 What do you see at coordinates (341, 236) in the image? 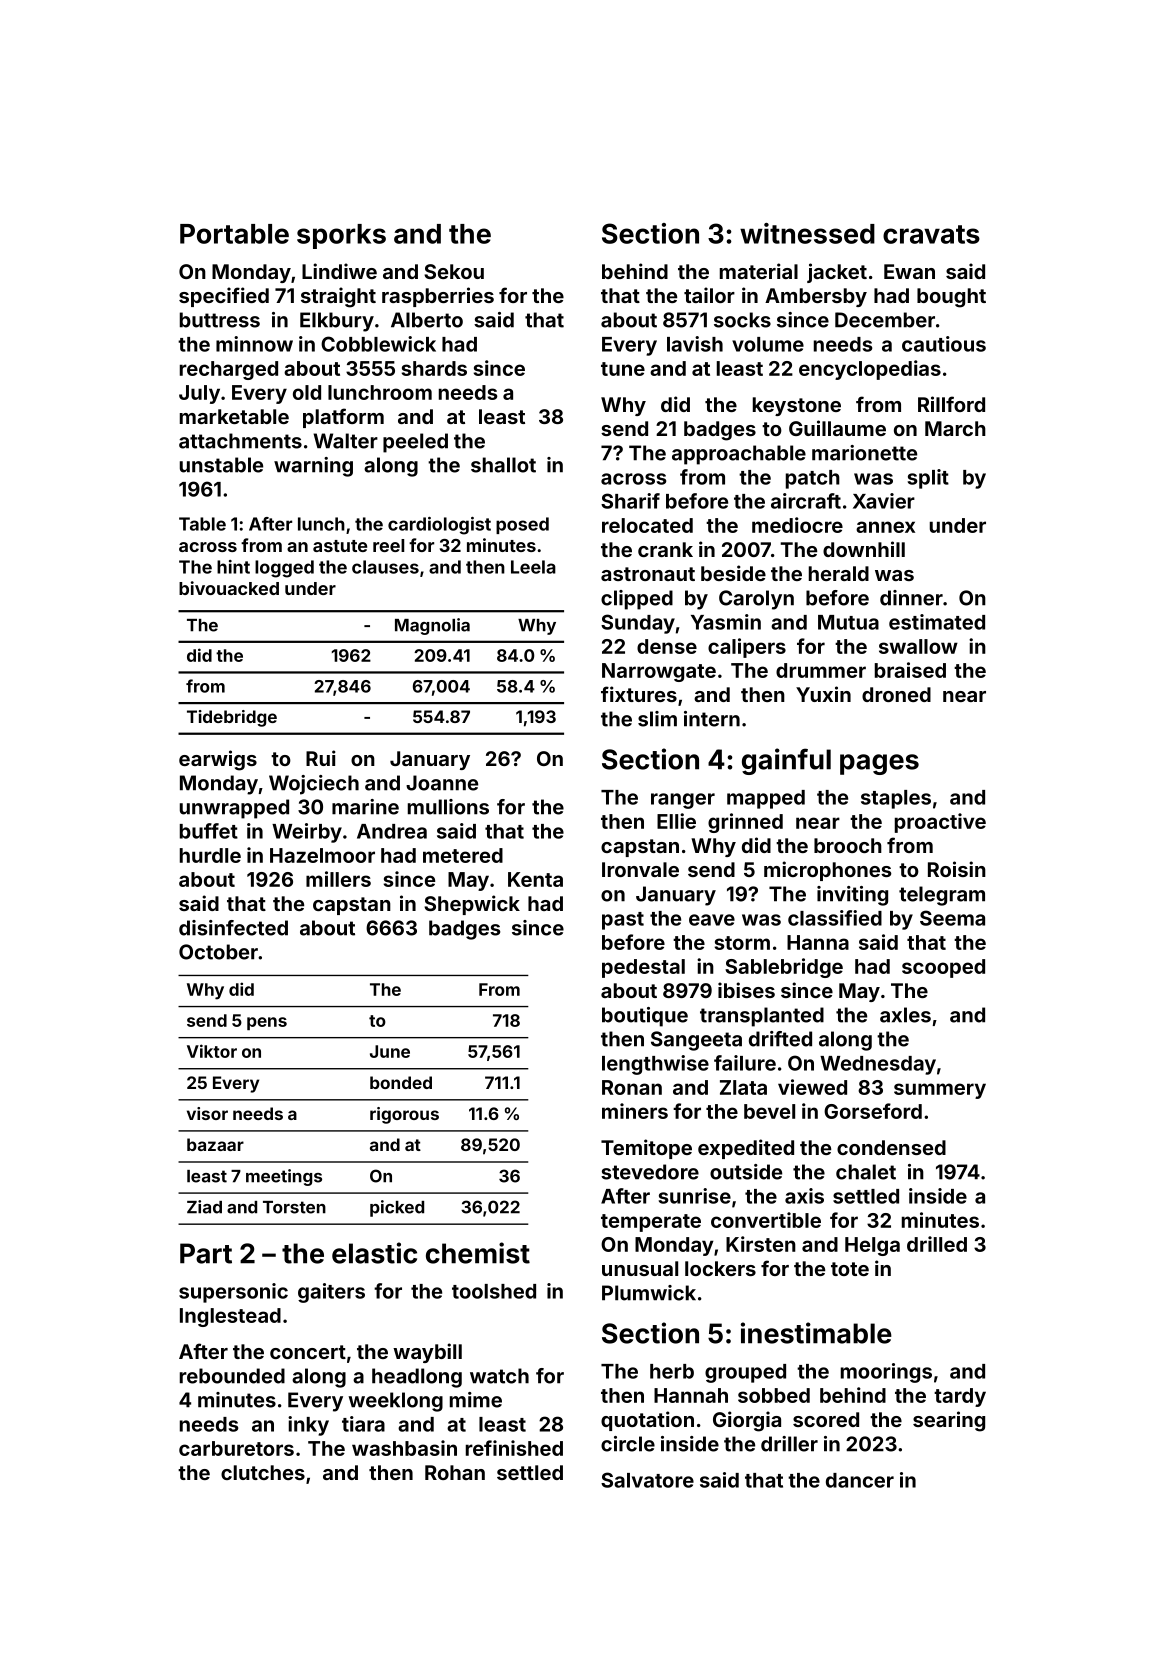
I see `sporks` at bounding box center [341, 236].
